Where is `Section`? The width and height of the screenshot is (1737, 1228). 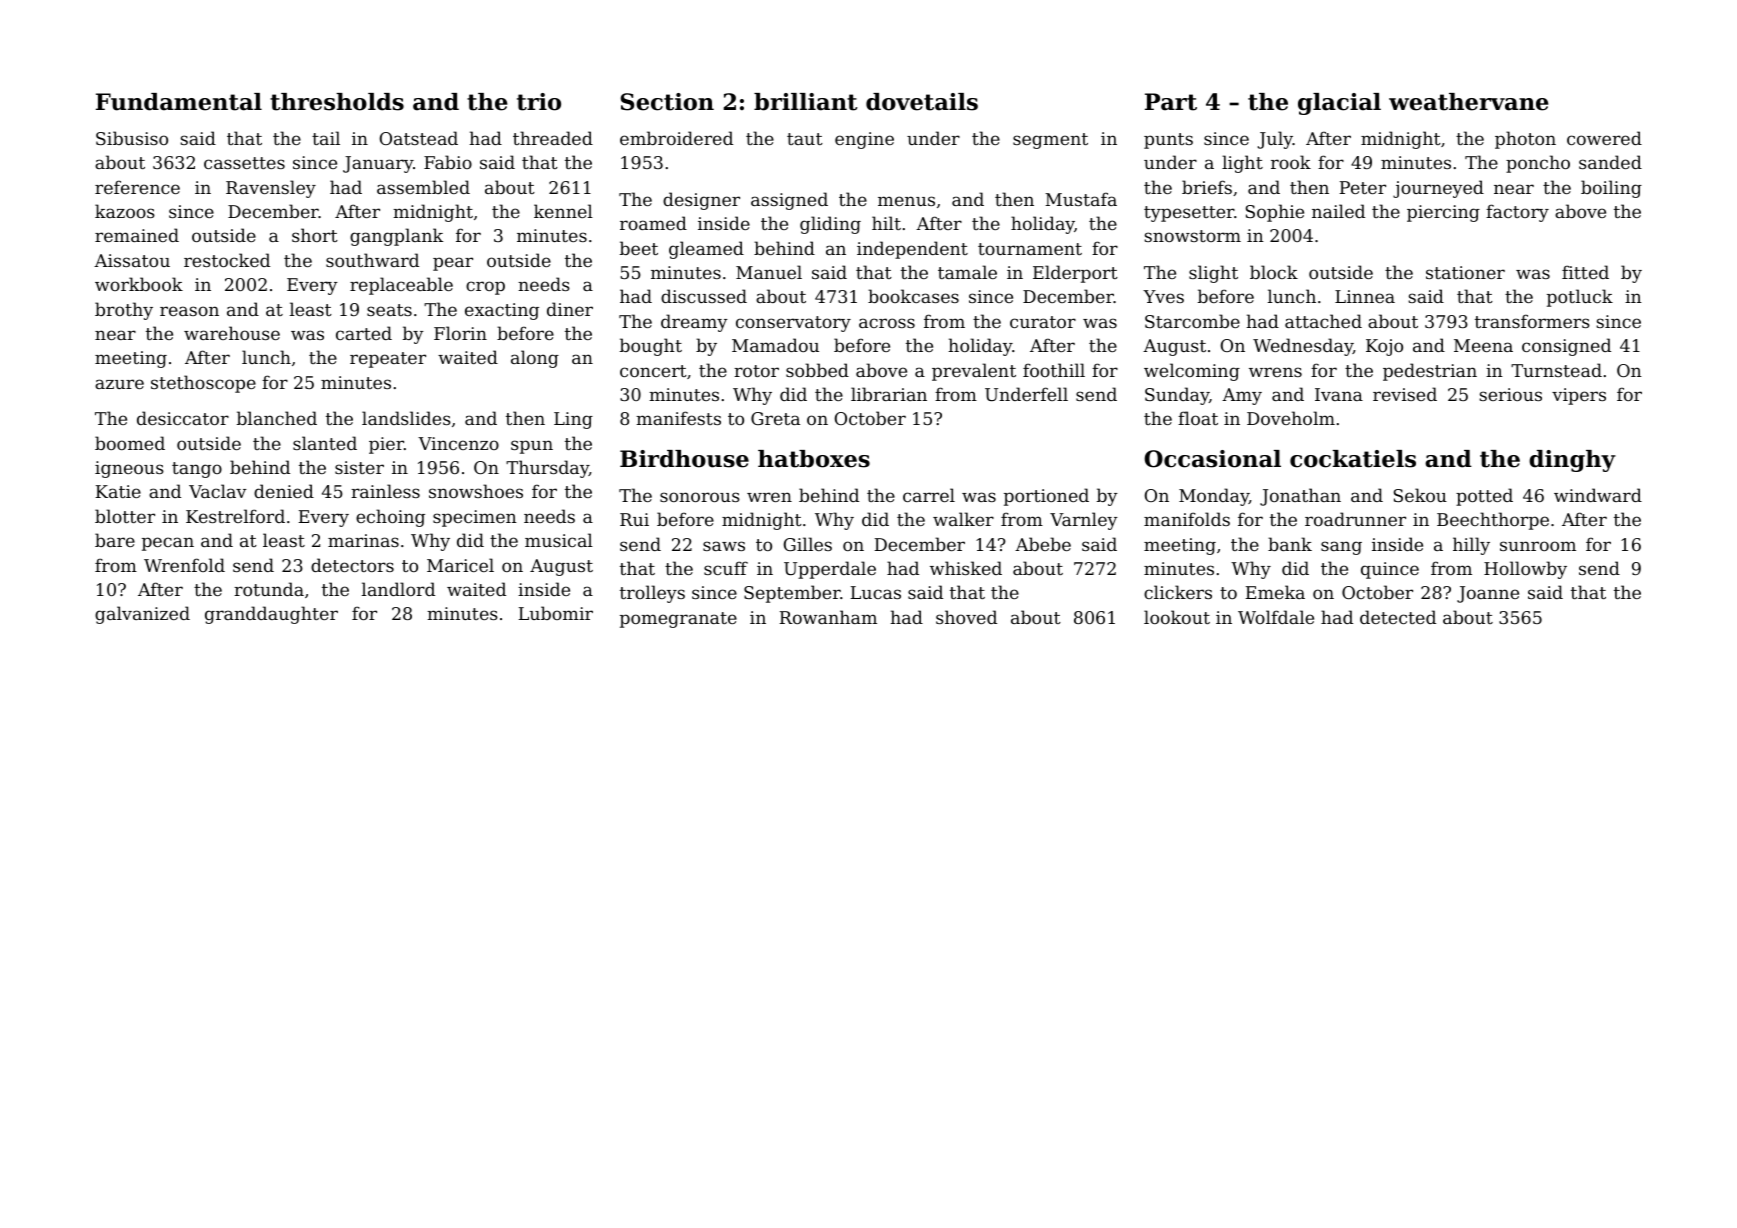
Section is located at coordinates (667, 102).
